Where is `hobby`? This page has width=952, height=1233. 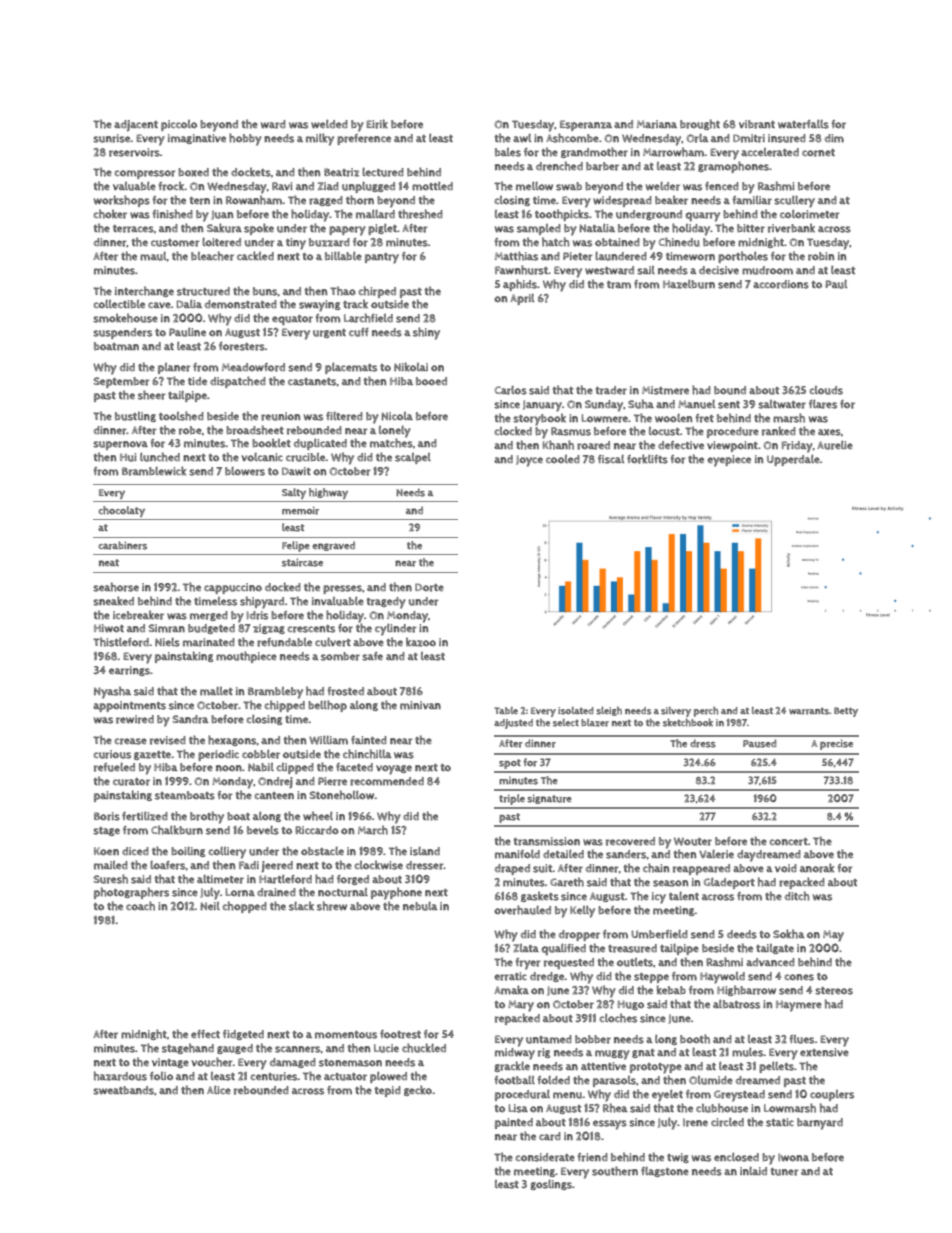 hobby is located at coordinates (245, 139).
